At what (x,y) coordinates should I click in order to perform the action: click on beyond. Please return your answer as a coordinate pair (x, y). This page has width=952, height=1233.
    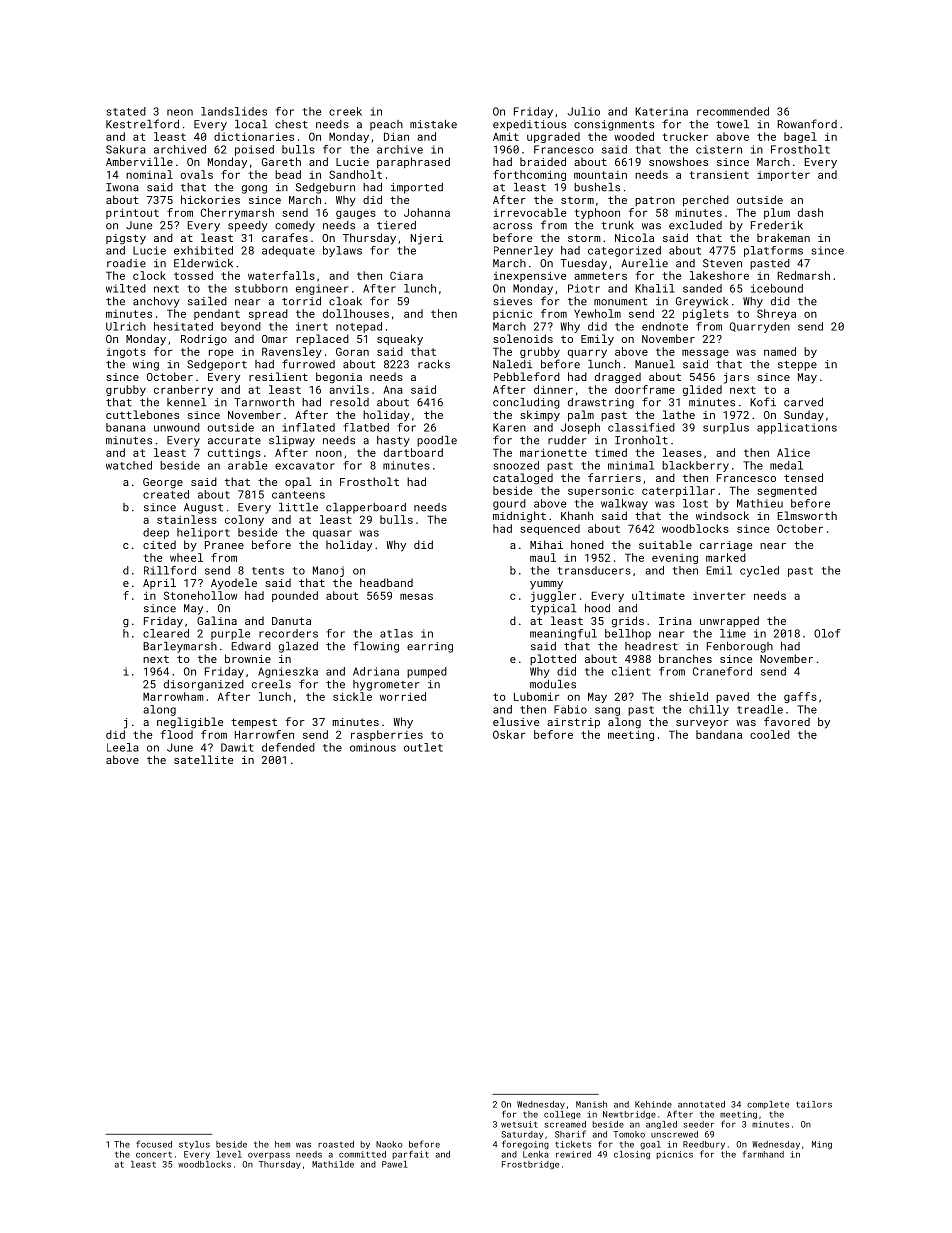
    Looking at the image, I should click on (241, 327).
